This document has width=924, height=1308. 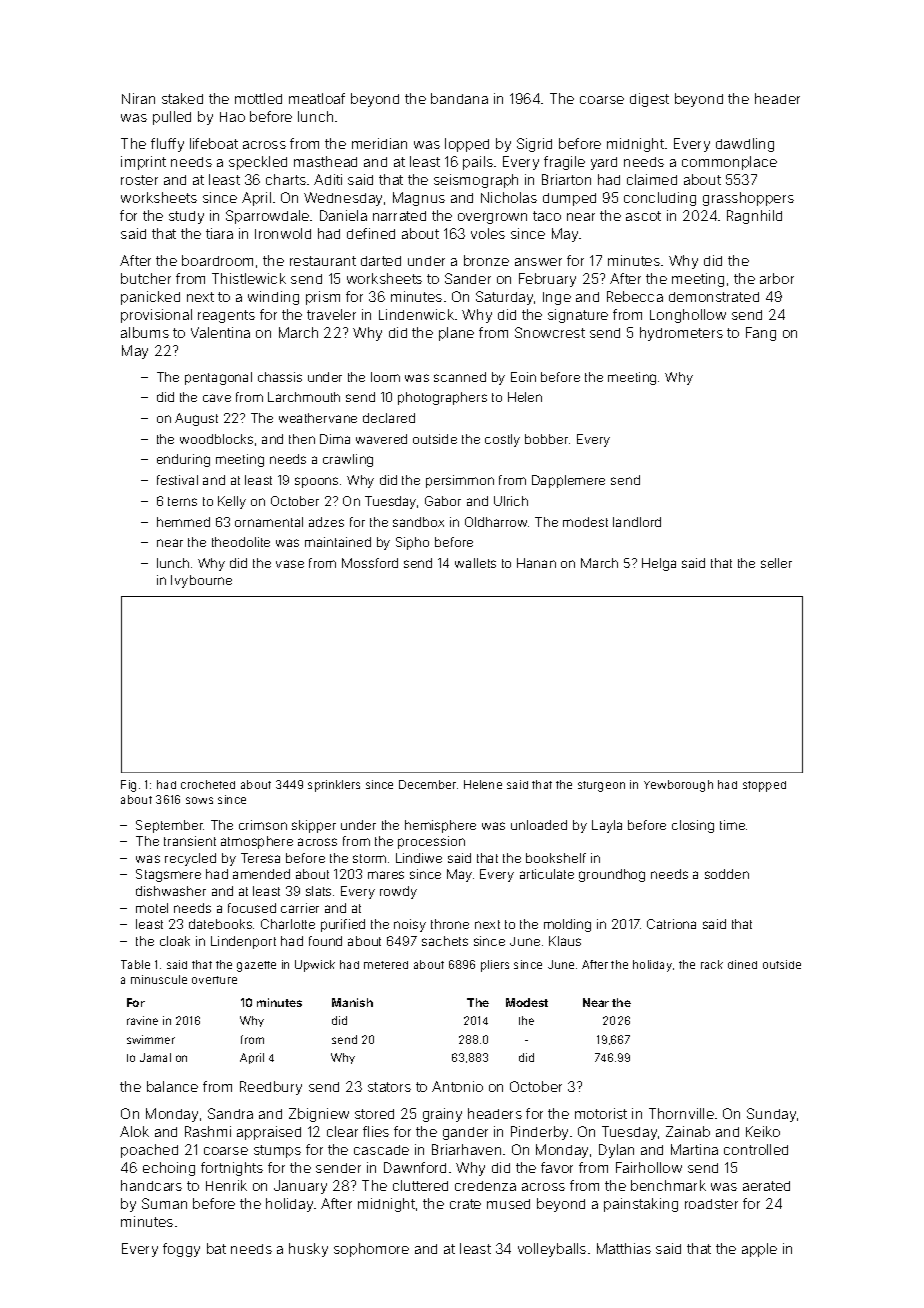 What do you see at coordinates (300, 1187) in the document?
I see `January` at bounding box center [300, 1187].
